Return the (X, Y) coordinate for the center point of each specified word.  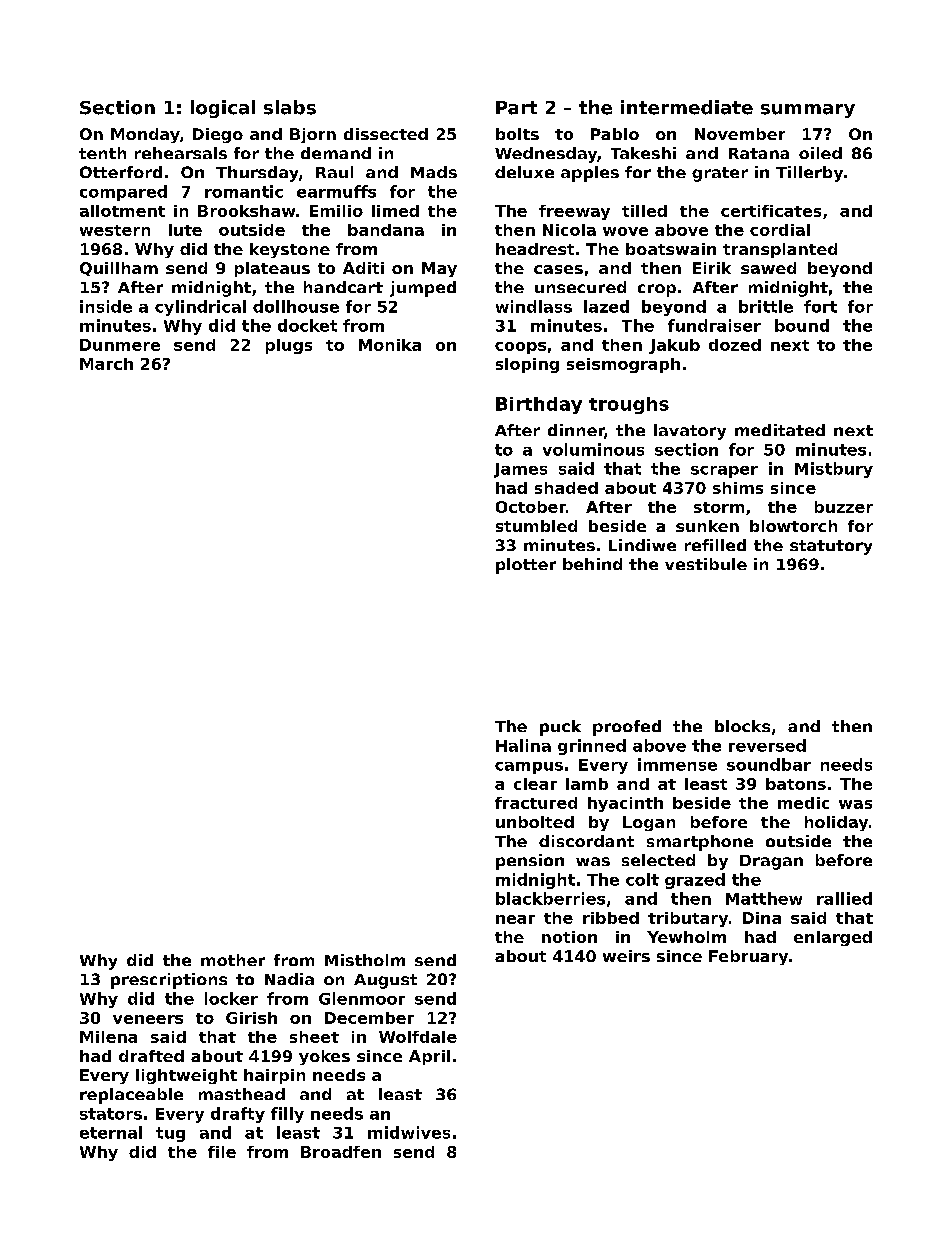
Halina (523, 745)
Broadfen (341, 1152)
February (748, 957)
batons (796, 784)
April (429, 1057)
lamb (587, 784)
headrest (535, 249)
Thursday (257, 174)
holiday (836, 823)
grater (720, 174)
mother (233, 960)
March (106, 364)
